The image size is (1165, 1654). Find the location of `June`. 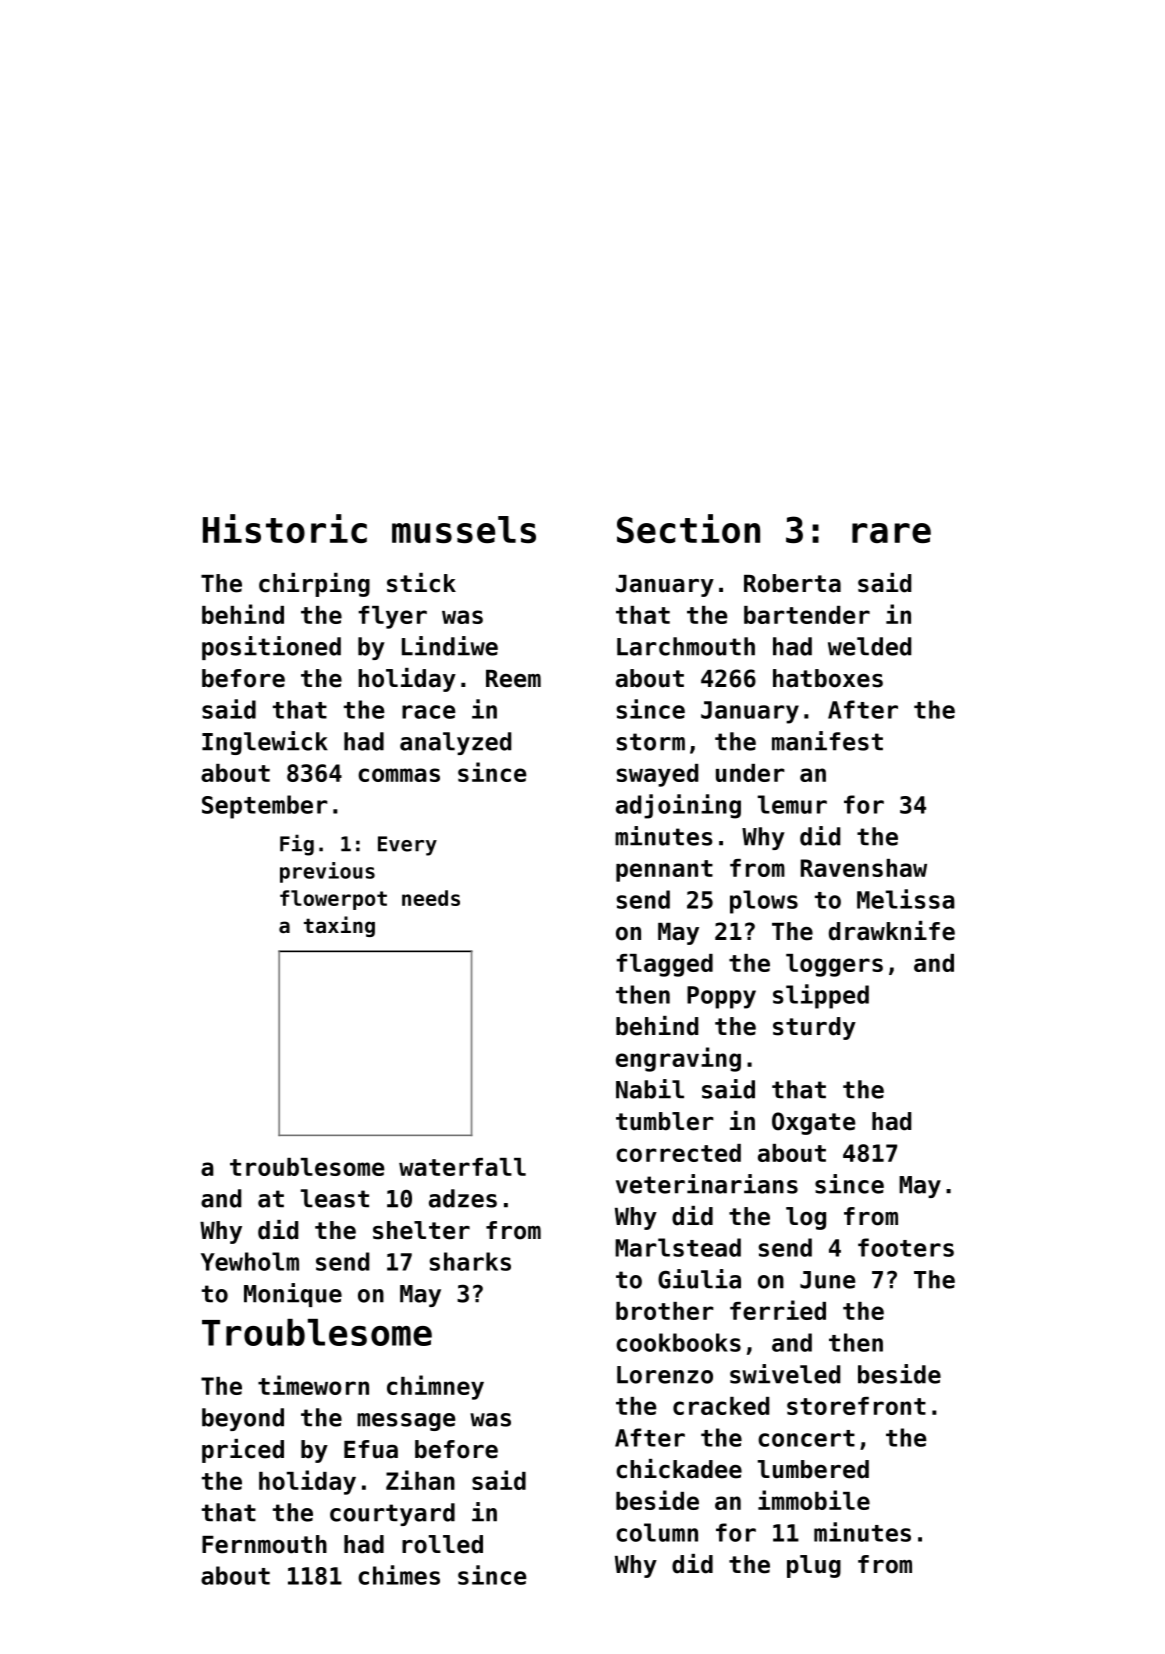

June is located at coordinates (827, 1280).
